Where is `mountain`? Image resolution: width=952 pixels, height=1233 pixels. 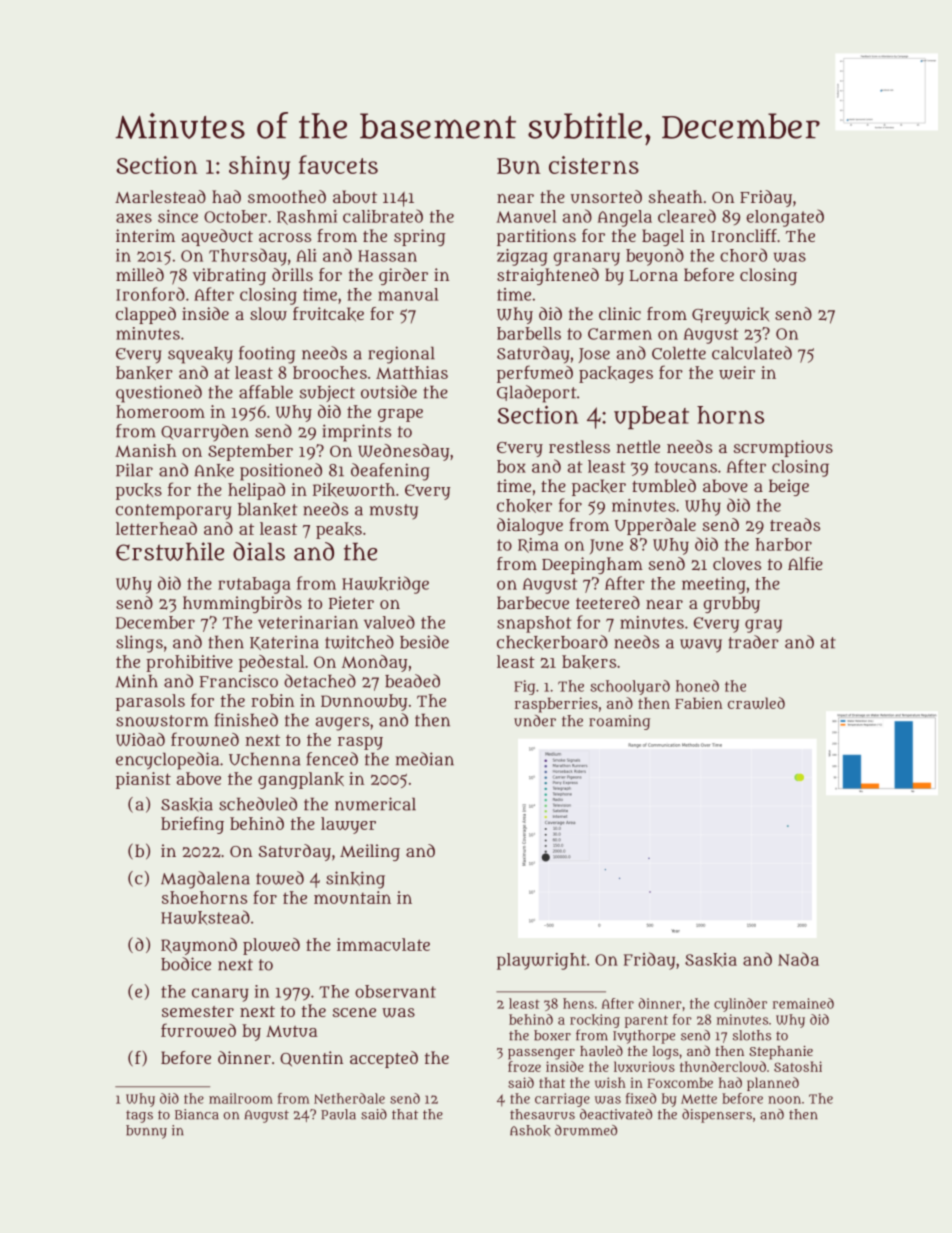 mountain is located at coordinates (352, 897).
